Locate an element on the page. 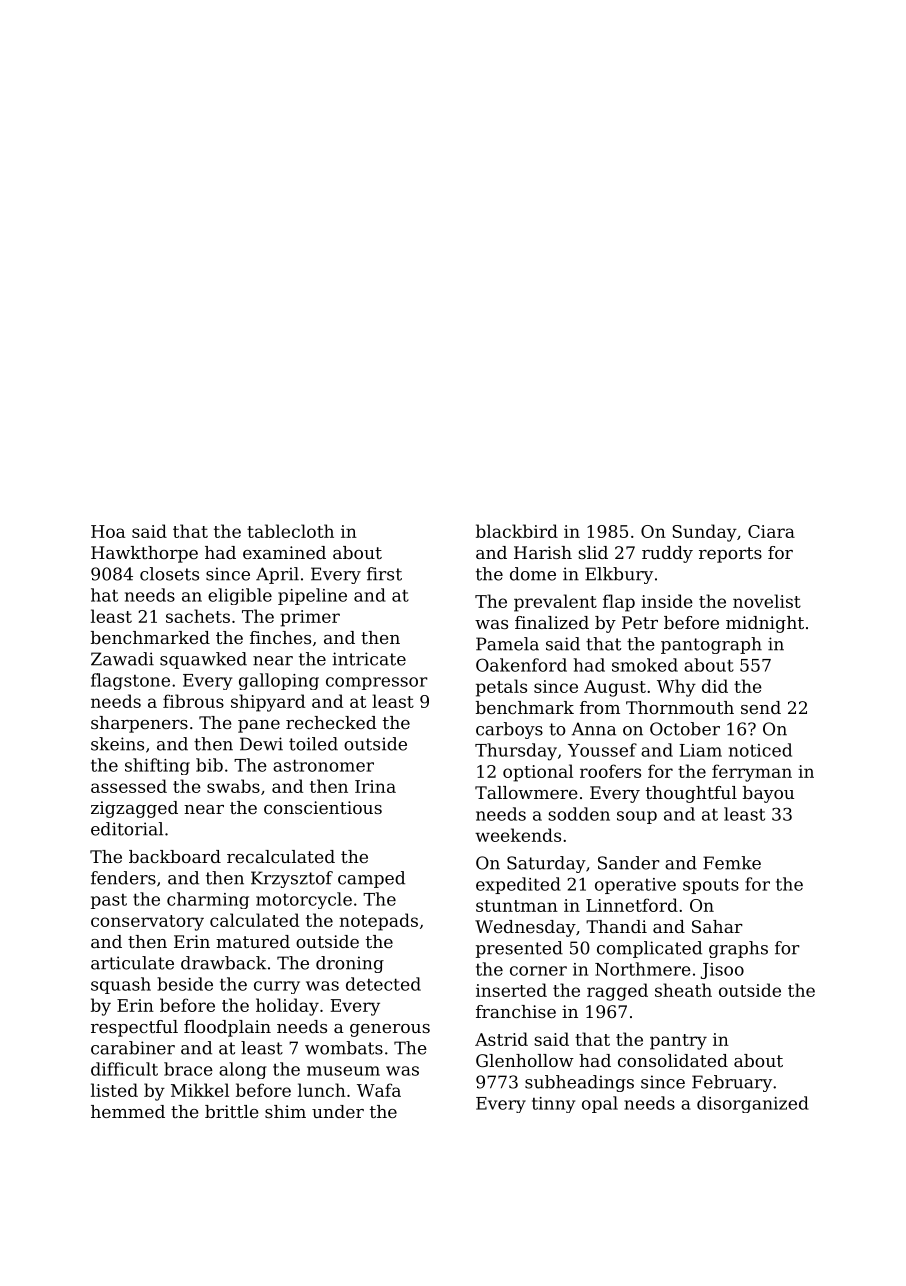 Image resolution: width=906 pixels, height=1286 pixels. inside is located at coordinates (667, 601).
